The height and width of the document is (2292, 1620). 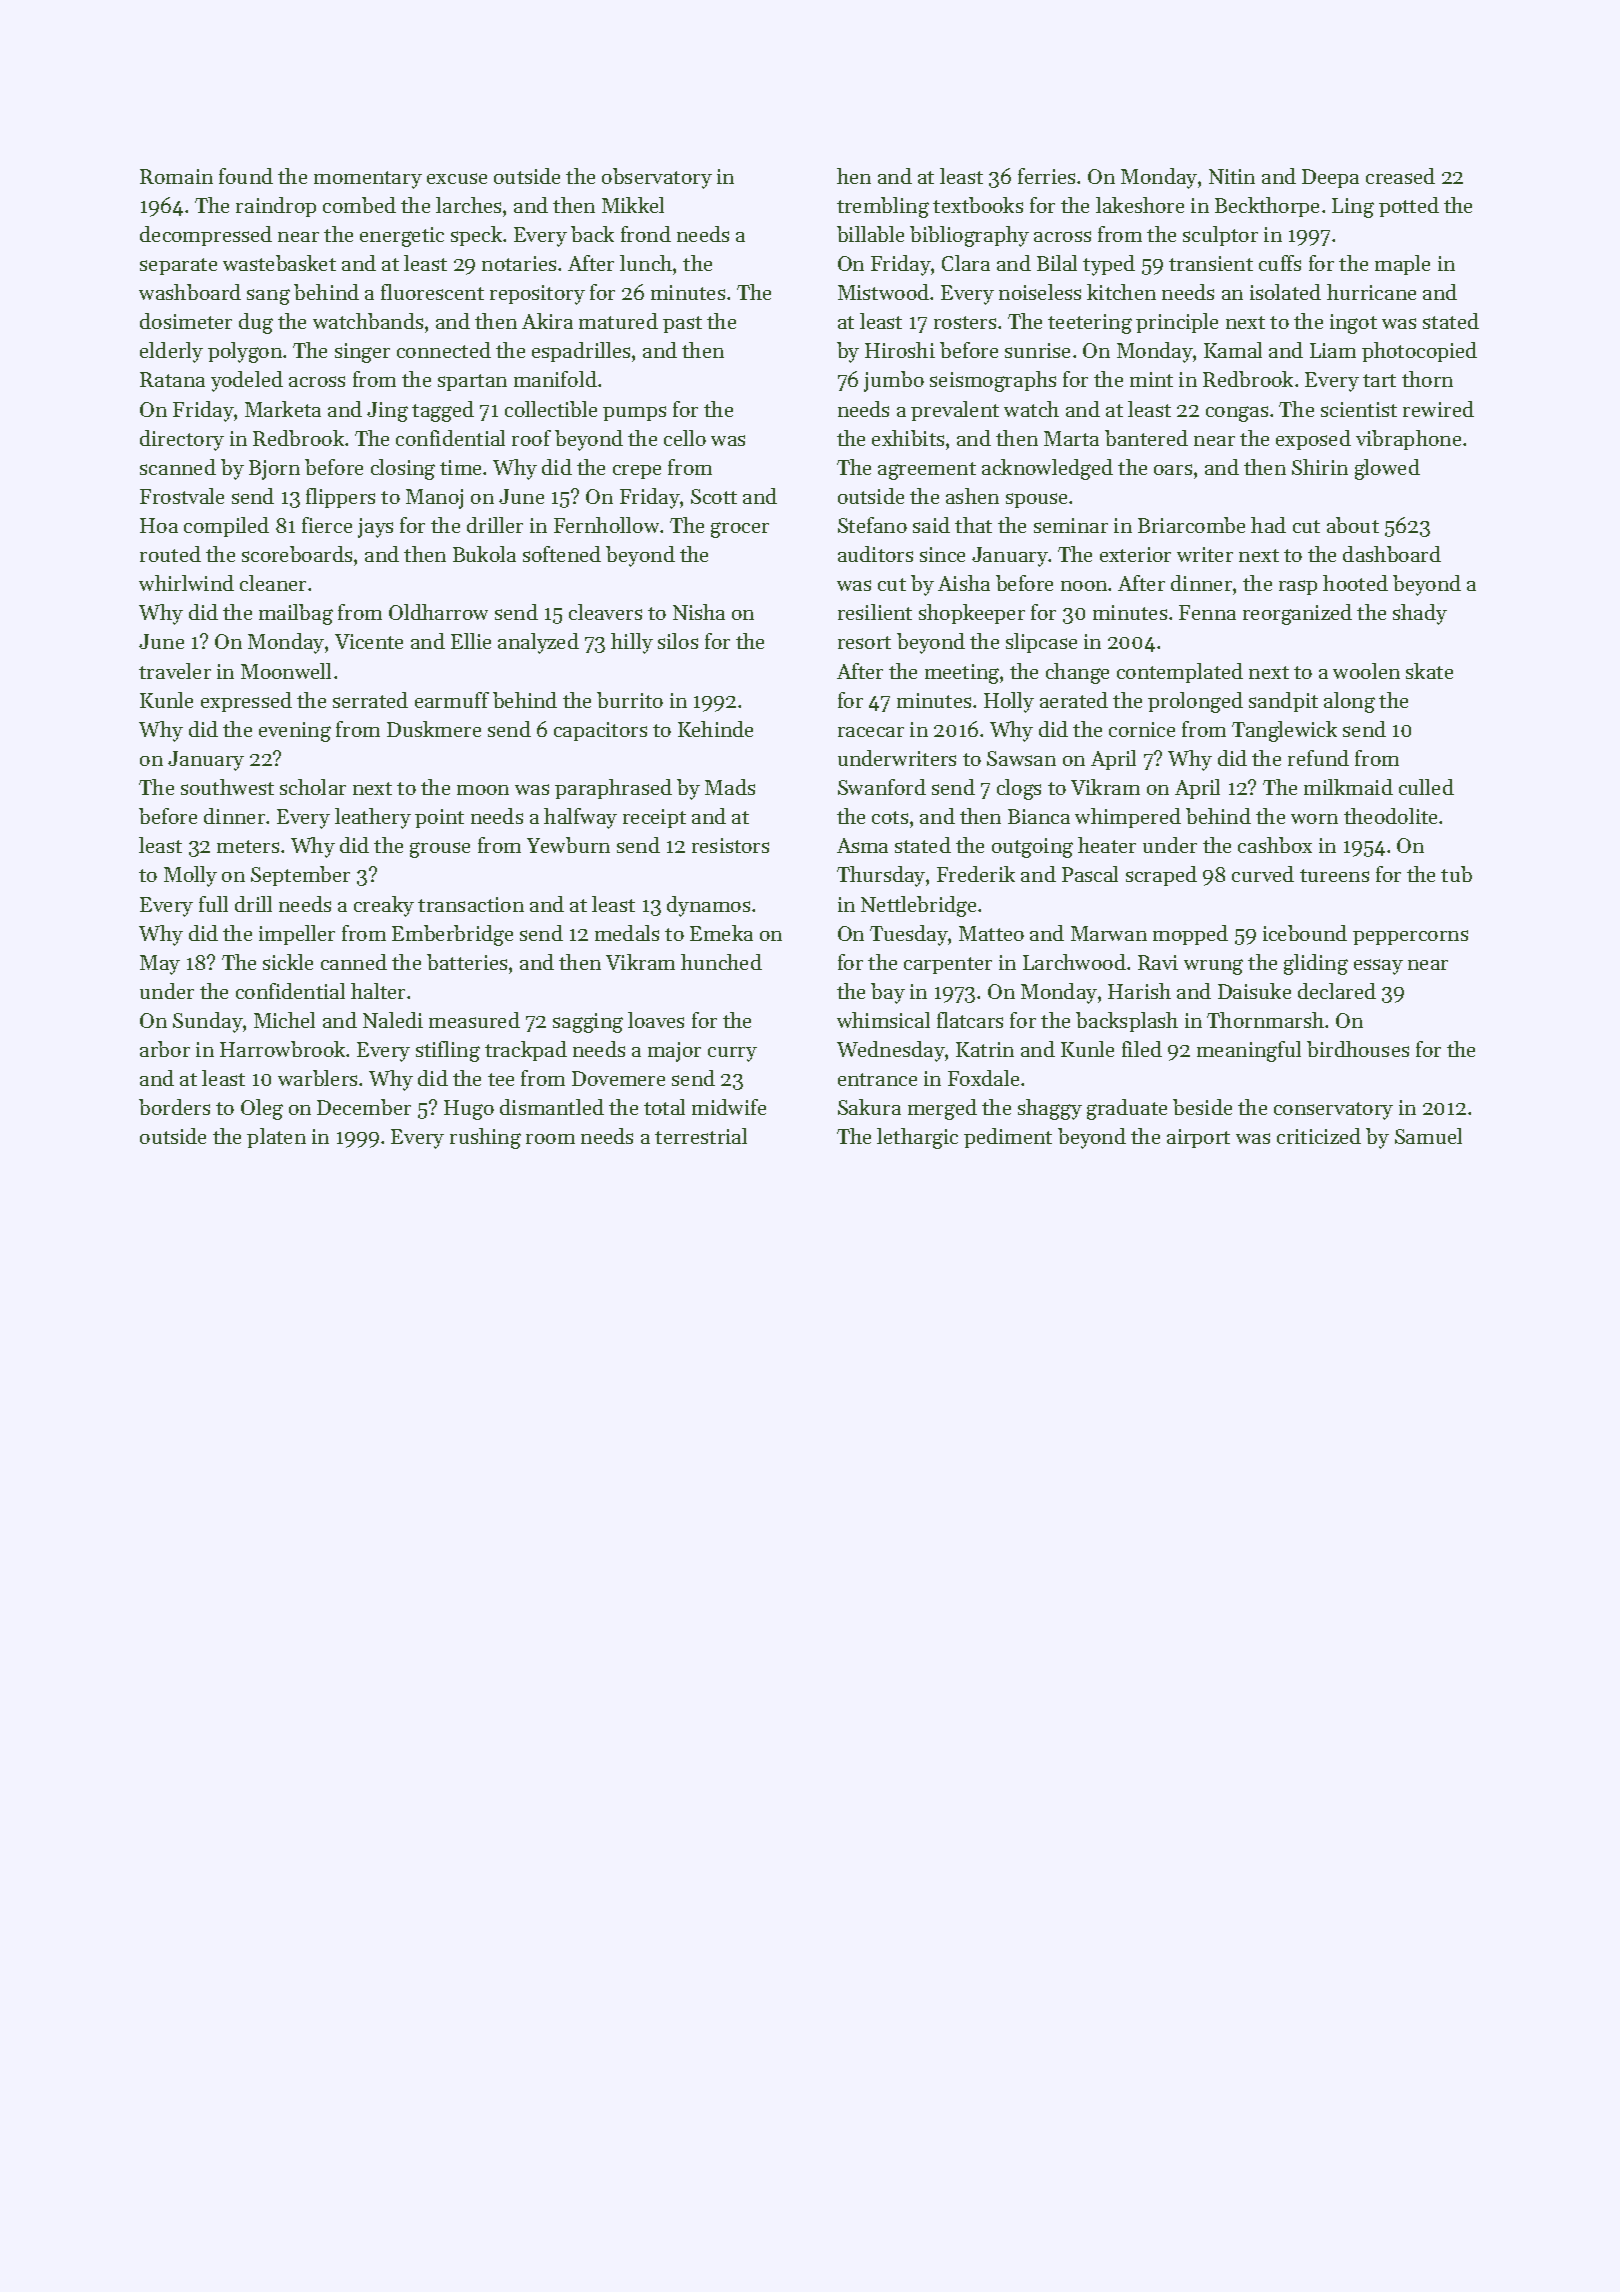 What do you see at coordinates (434, 729) in the document?
I see `Duskmere` at bounding box center [434, 729].
